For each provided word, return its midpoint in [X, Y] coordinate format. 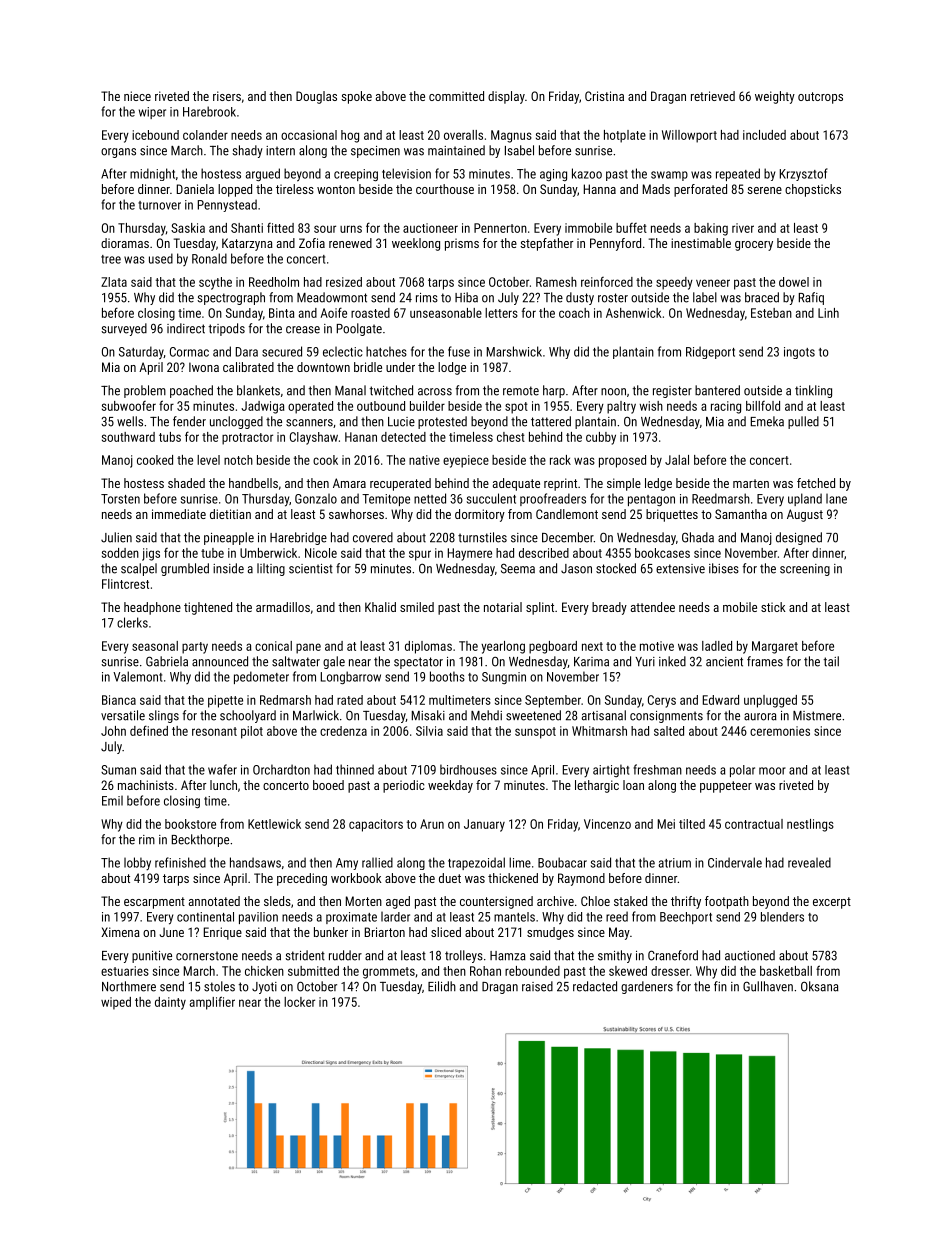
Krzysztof [804, 174]
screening [805, 570]
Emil [112, 801]
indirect [186, 328]
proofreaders [553, 499]
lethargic [597, 786]
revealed [809, 862]
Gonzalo [316, 499]
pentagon [651, 500]
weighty [775, 97]
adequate [516, 484]
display [506, 97]
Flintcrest [125, 584]
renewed [350, 243]
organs [118, 153]
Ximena [120, 932]
